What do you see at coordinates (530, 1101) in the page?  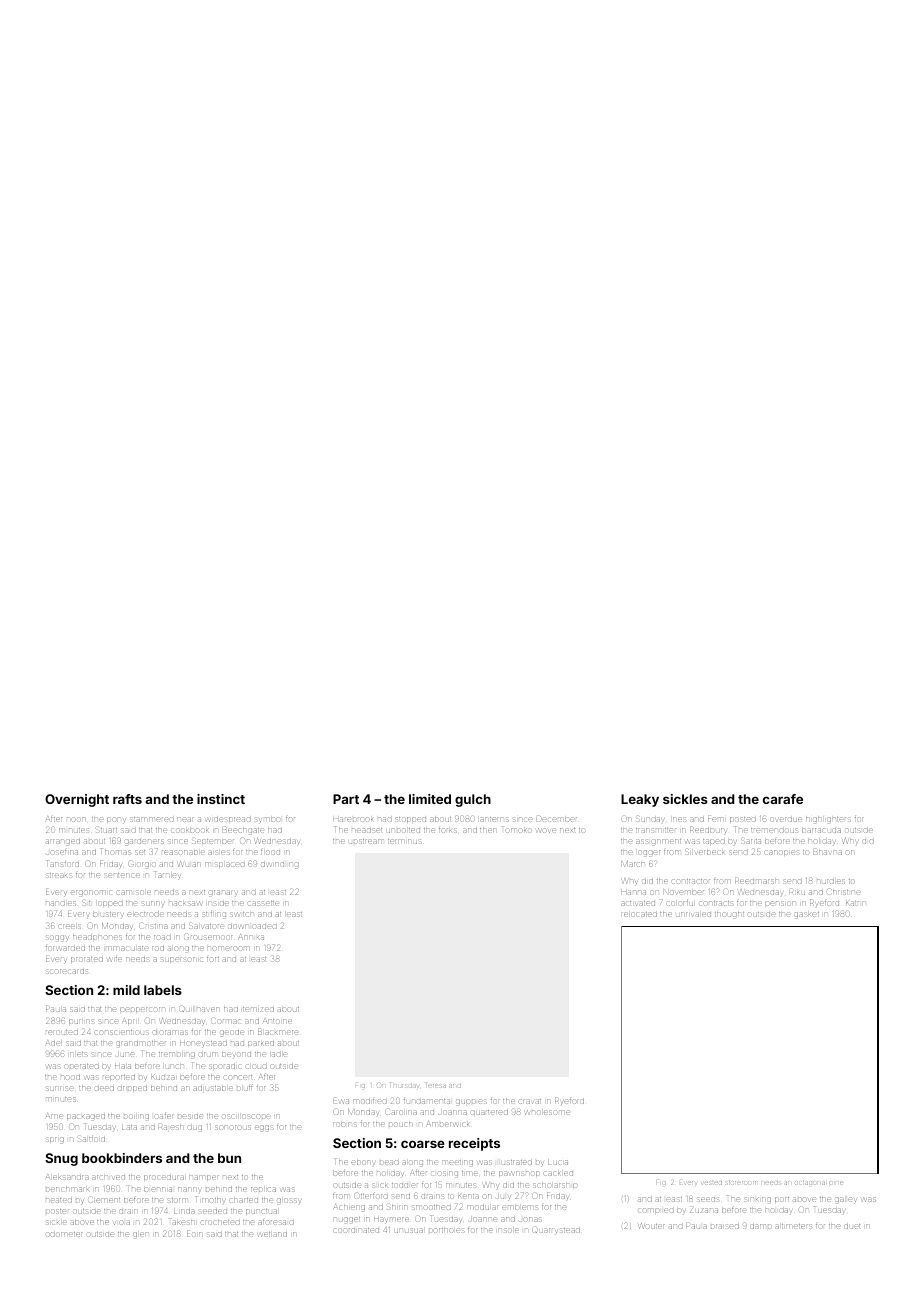 I see `cravat` at bounding box center [530, 1101].
